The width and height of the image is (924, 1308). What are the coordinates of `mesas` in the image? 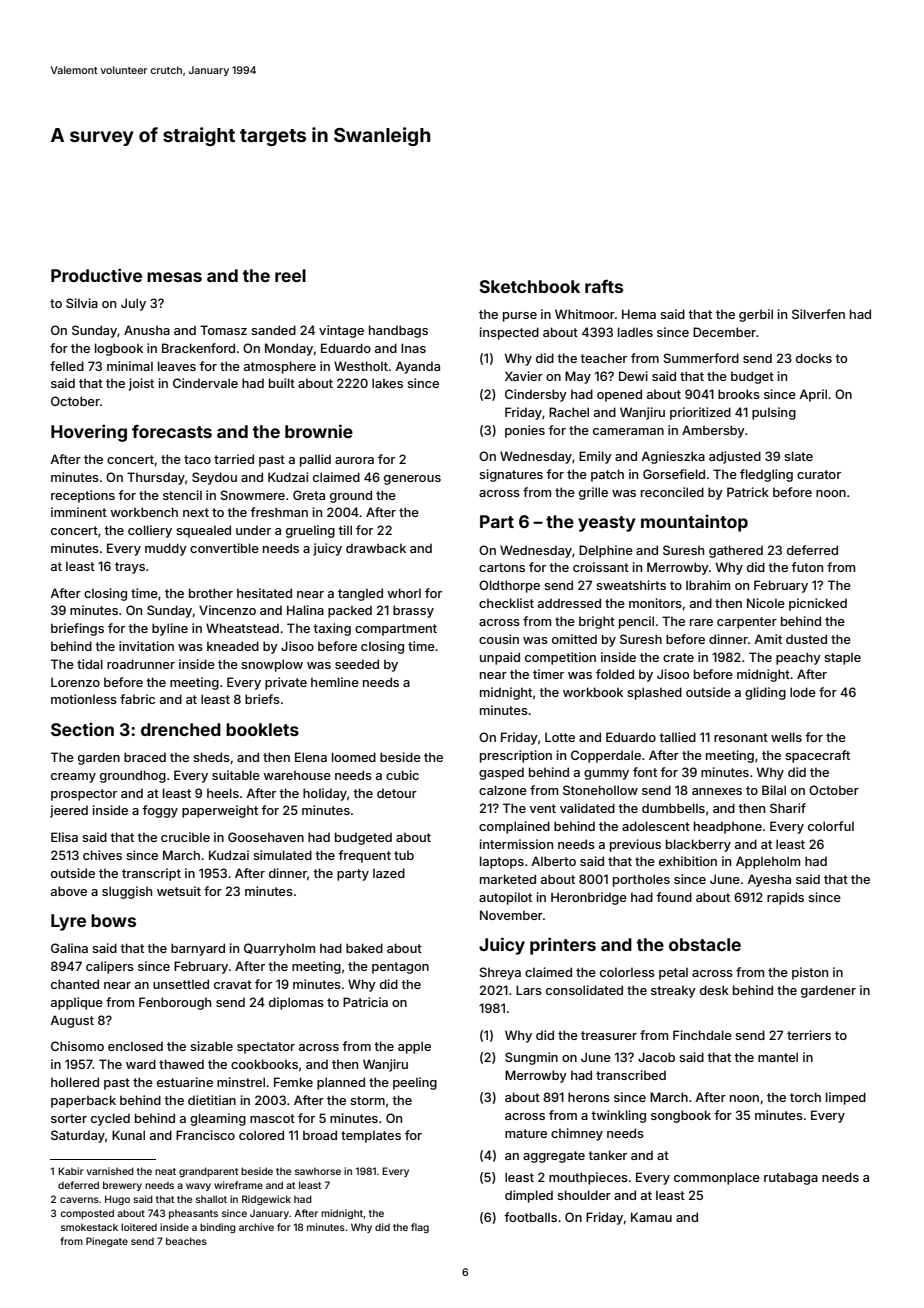 It's located at (174, 277).
